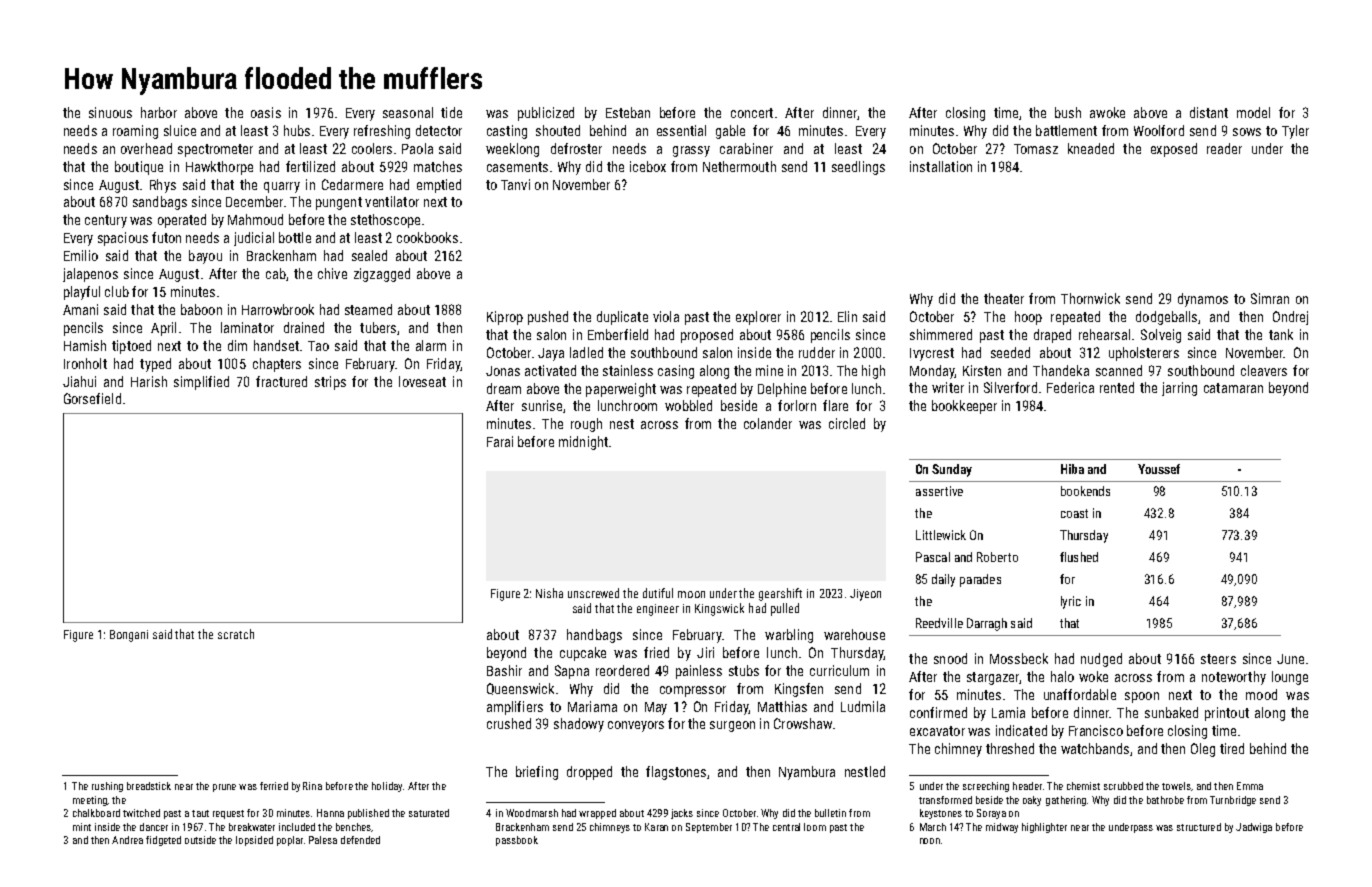 Image resolution: width=1372 pixels, height=887 pixels. What do you see at coordinates (500, 441) in the screenshot?
I see `Farai` at bounding box center [500, 441].
